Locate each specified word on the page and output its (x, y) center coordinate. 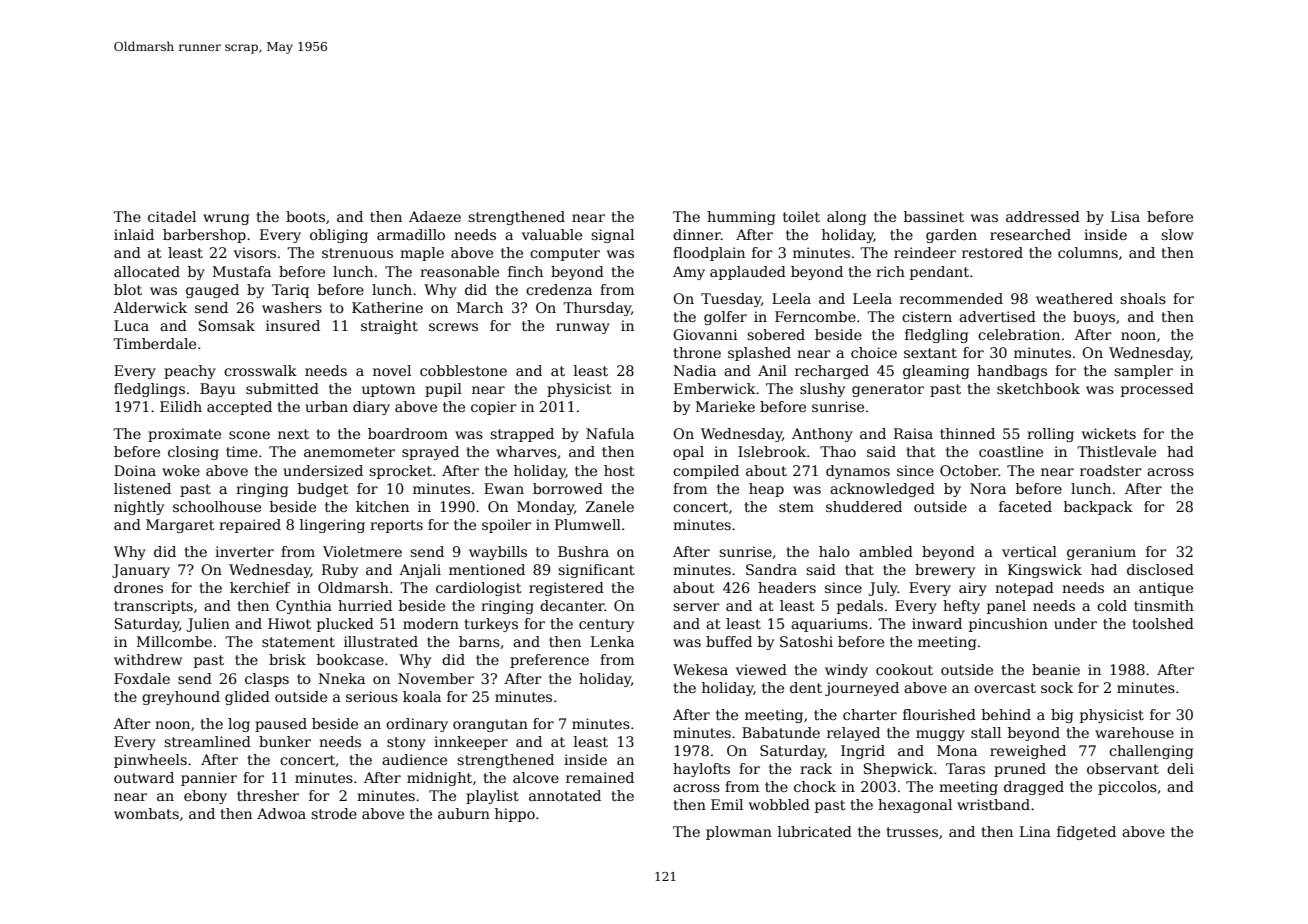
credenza (559, 289)
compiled (706, 472)
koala (422, 696)
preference (549, 661)
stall (986, 732)
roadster (1111, 470)
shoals (1143, 298)
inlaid (134, 234)
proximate (184, 435)
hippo (515, 815)
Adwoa (281, 813)
